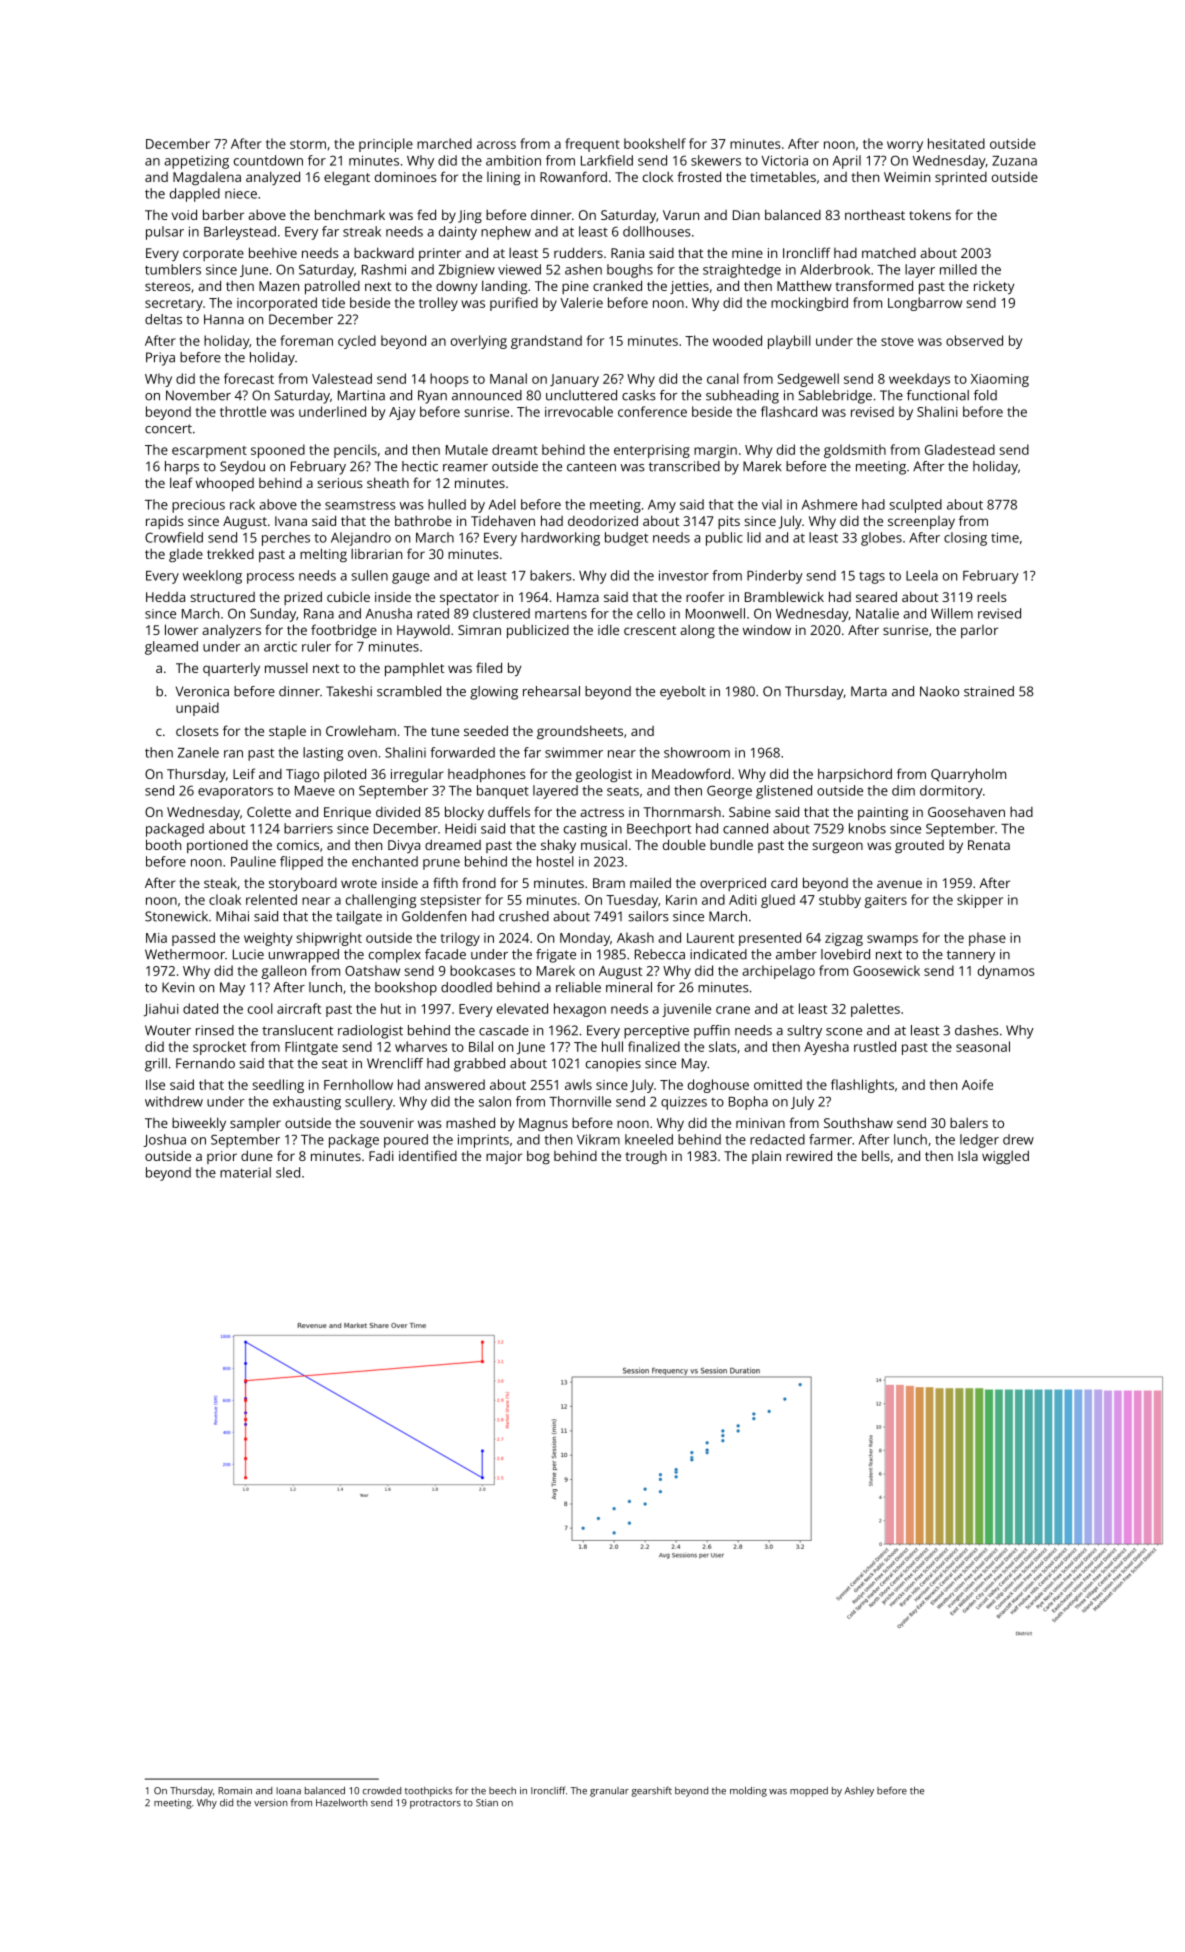 The image size is (1185, 1952). I want to click on version, so click(271, 1803).
